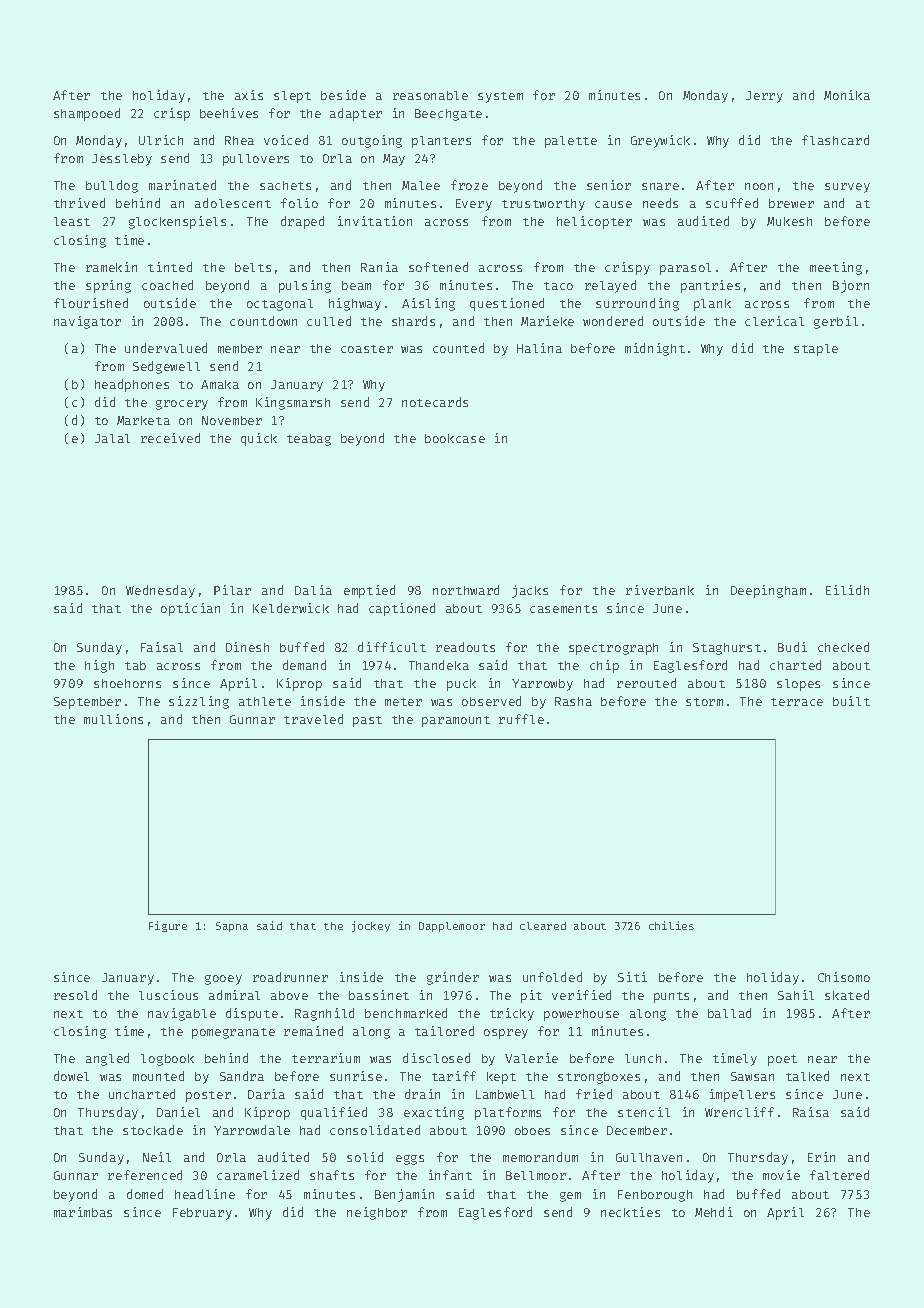 The width and height of the page is (924, 1308). I want to click on snare, so click(660, 186).
